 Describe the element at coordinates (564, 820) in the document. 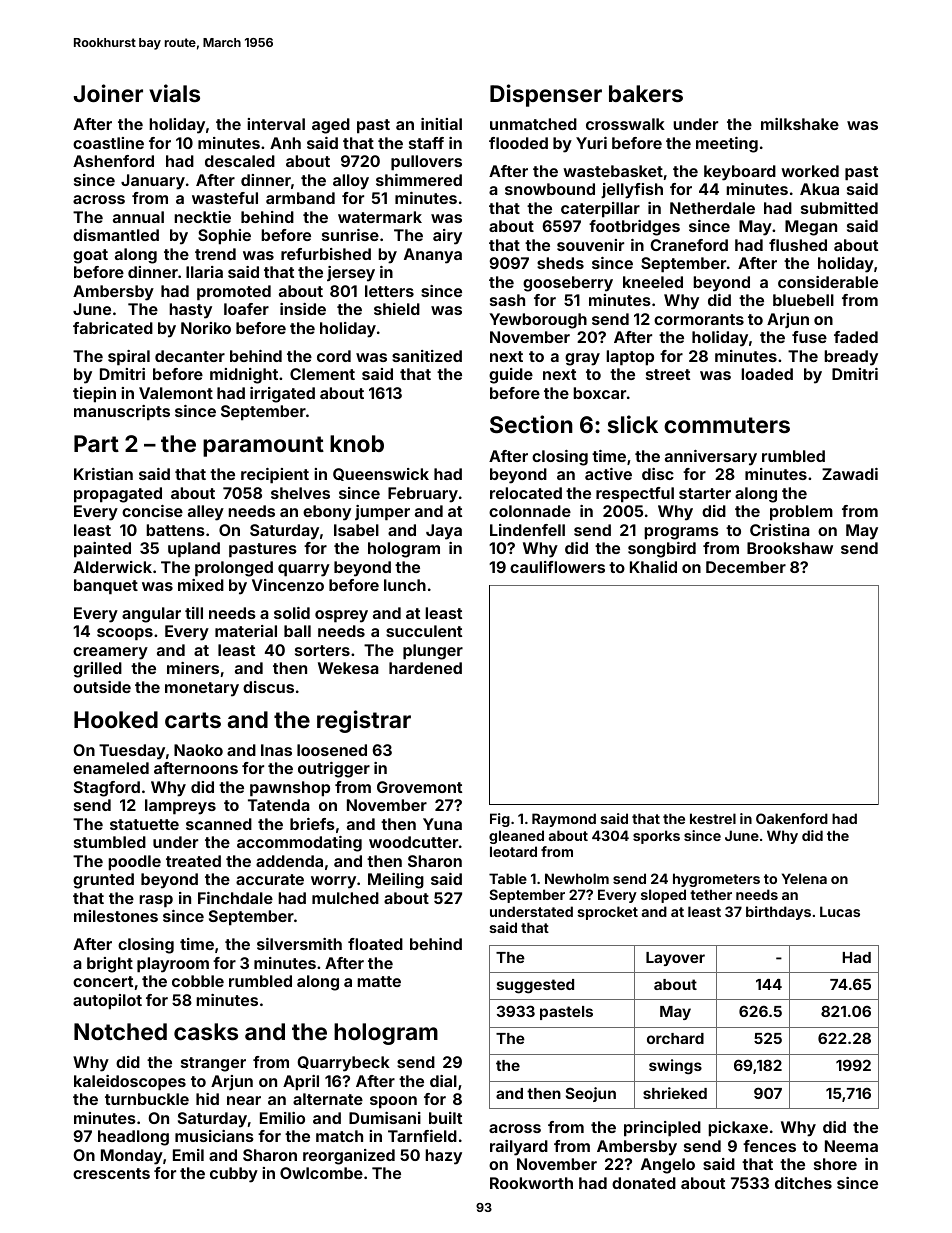

I see `Raymond` at that location.
